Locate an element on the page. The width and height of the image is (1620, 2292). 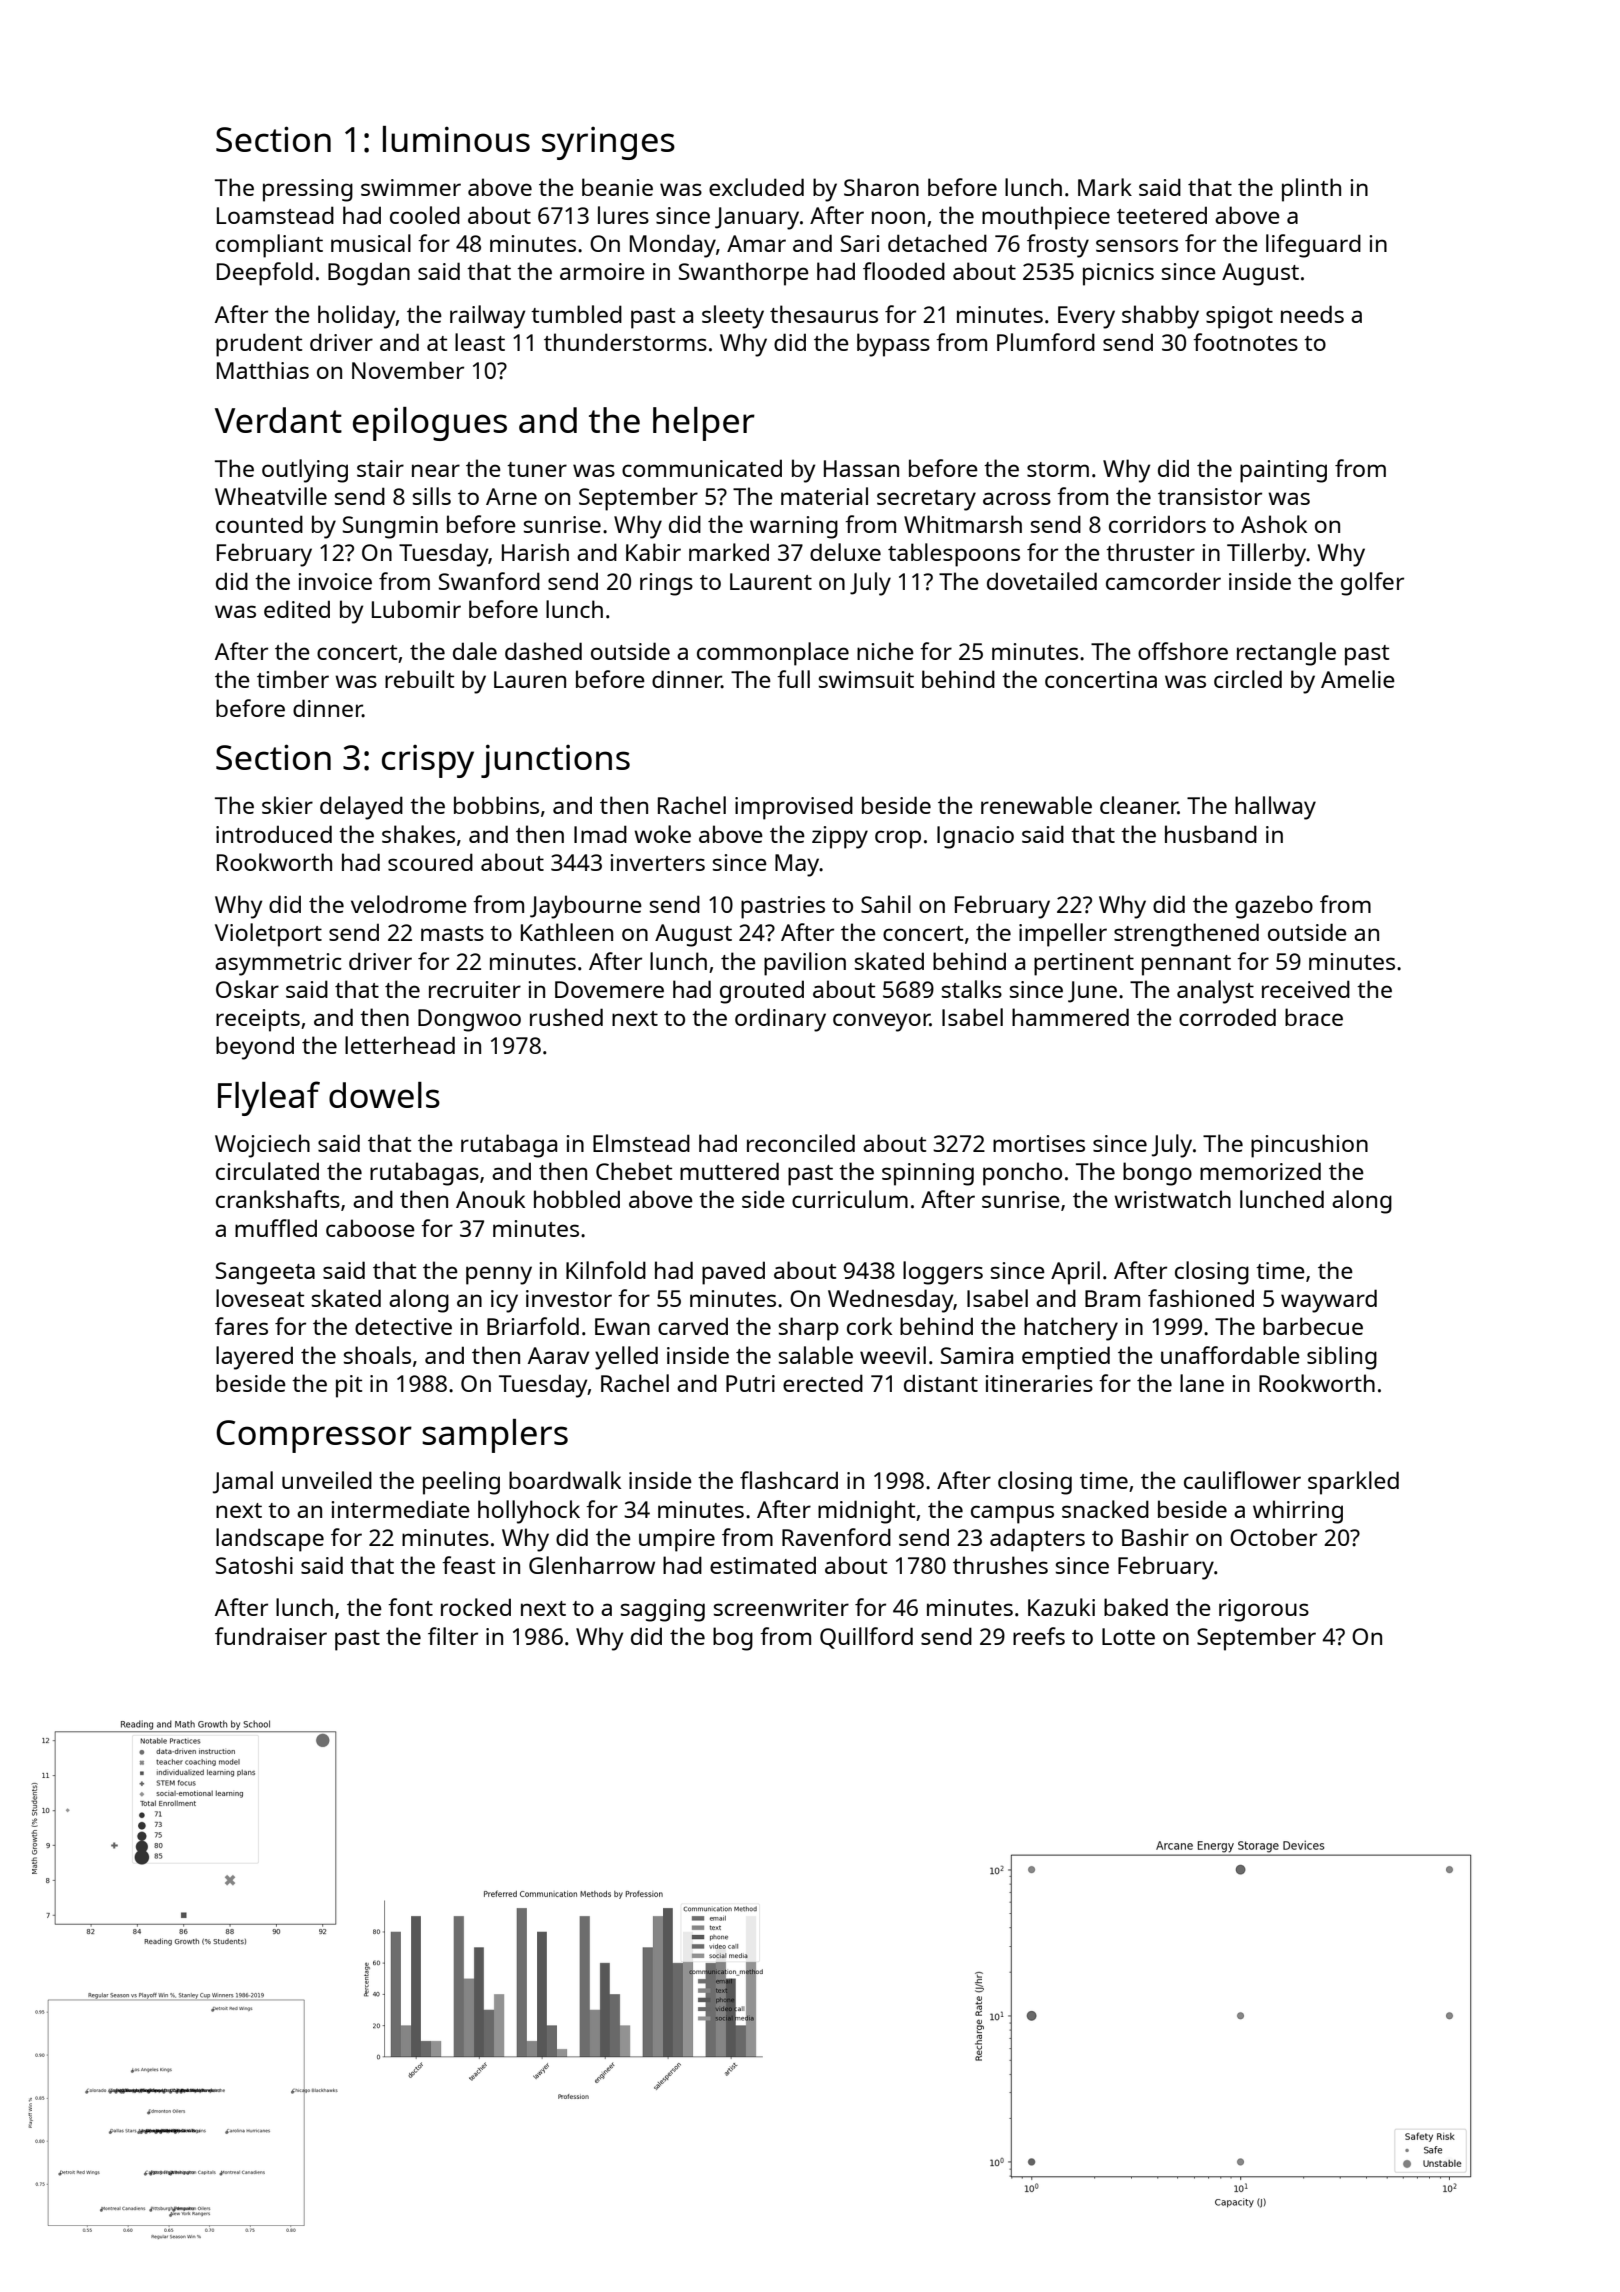
brace is located at coordinates (1314, 1017).
